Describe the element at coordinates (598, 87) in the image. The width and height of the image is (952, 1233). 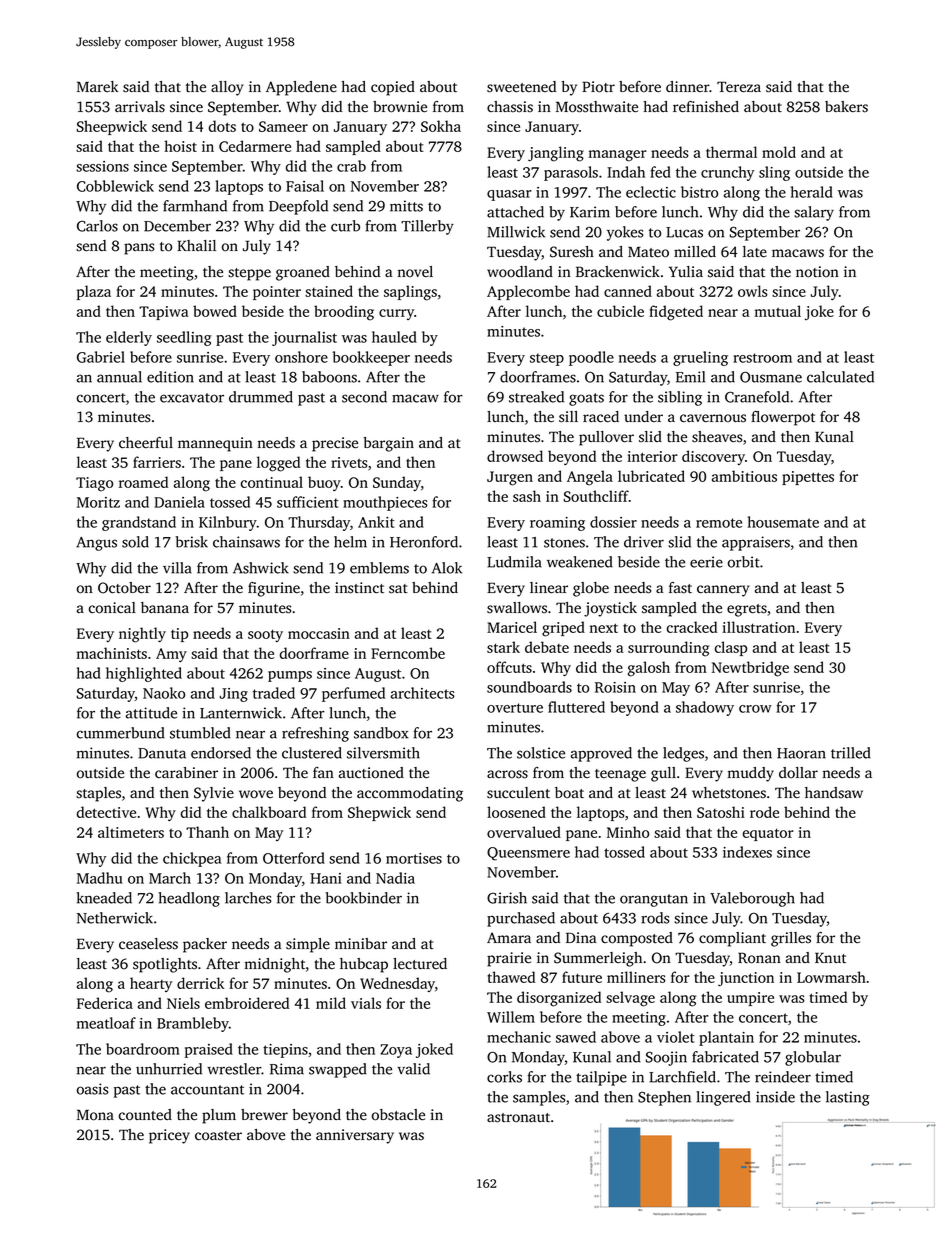
I see `Piotr` at that location.
